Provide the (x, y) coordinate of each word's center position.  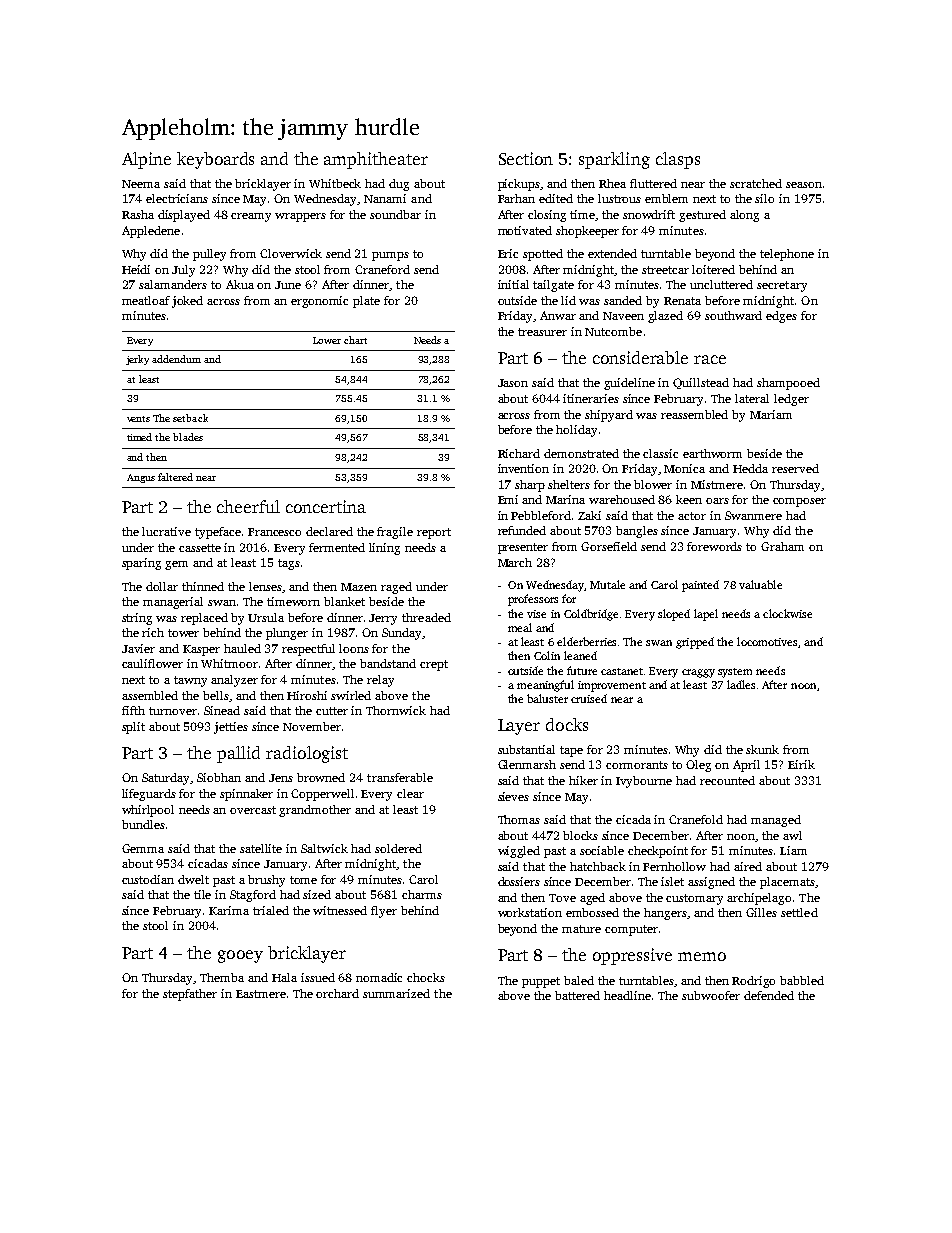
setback (190, 418)
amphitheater (376, 160)
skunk (762, 749)
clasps (678, 160)
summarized (396, 993)
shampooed (788, 384)
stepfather (190, 995)
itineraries (591, 398)
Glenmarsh (527, 764)
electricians (177, 198)
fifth (133, 710)
